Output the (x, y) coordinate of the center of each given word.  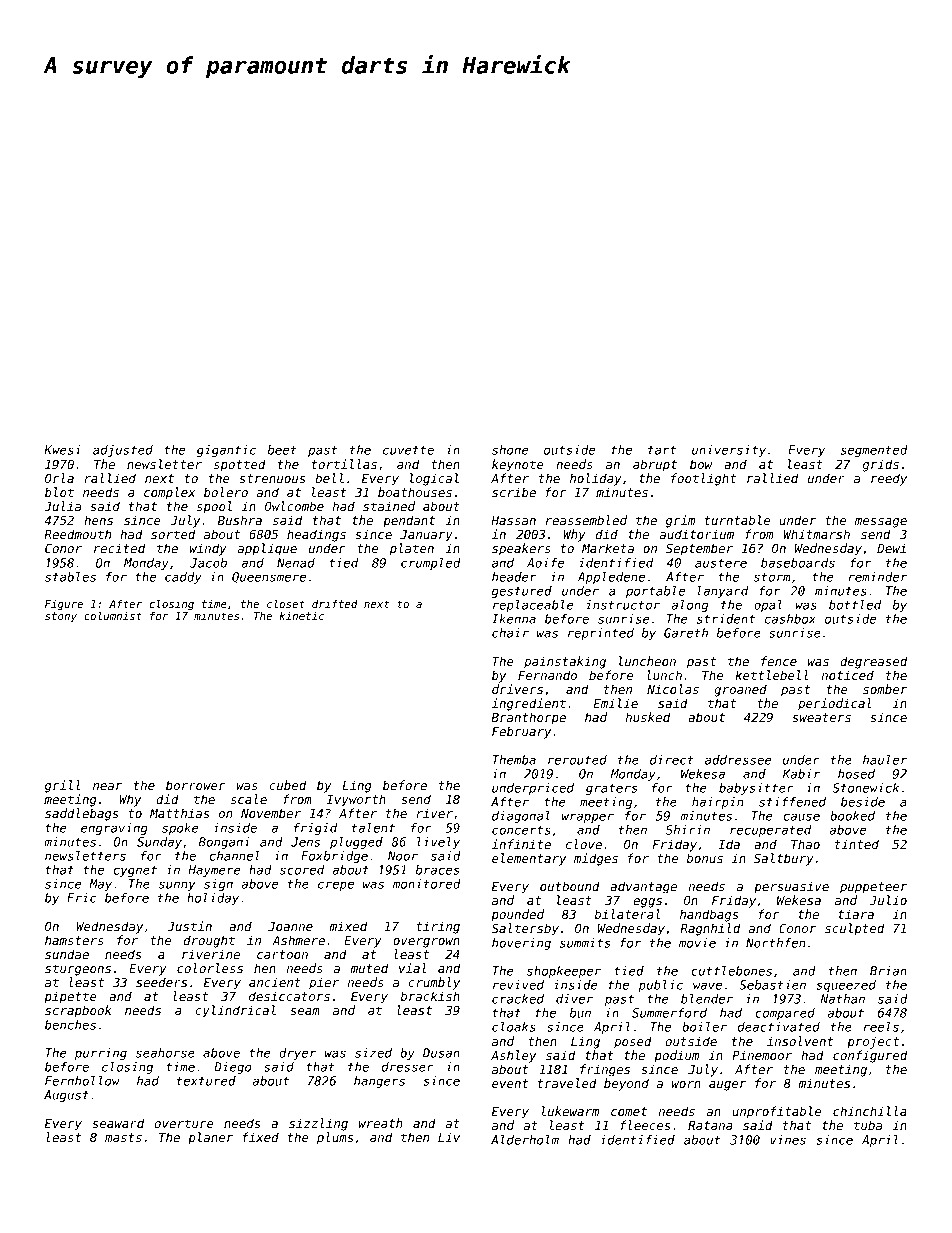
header (514, 577)
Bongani (224, 843)
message (881, 523)
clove (584, 844)
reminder (878, 577)
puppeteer (873, 888)
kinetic (301, 616)
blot (59, 492)
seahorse (165, 1053)
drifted (335, 603)
